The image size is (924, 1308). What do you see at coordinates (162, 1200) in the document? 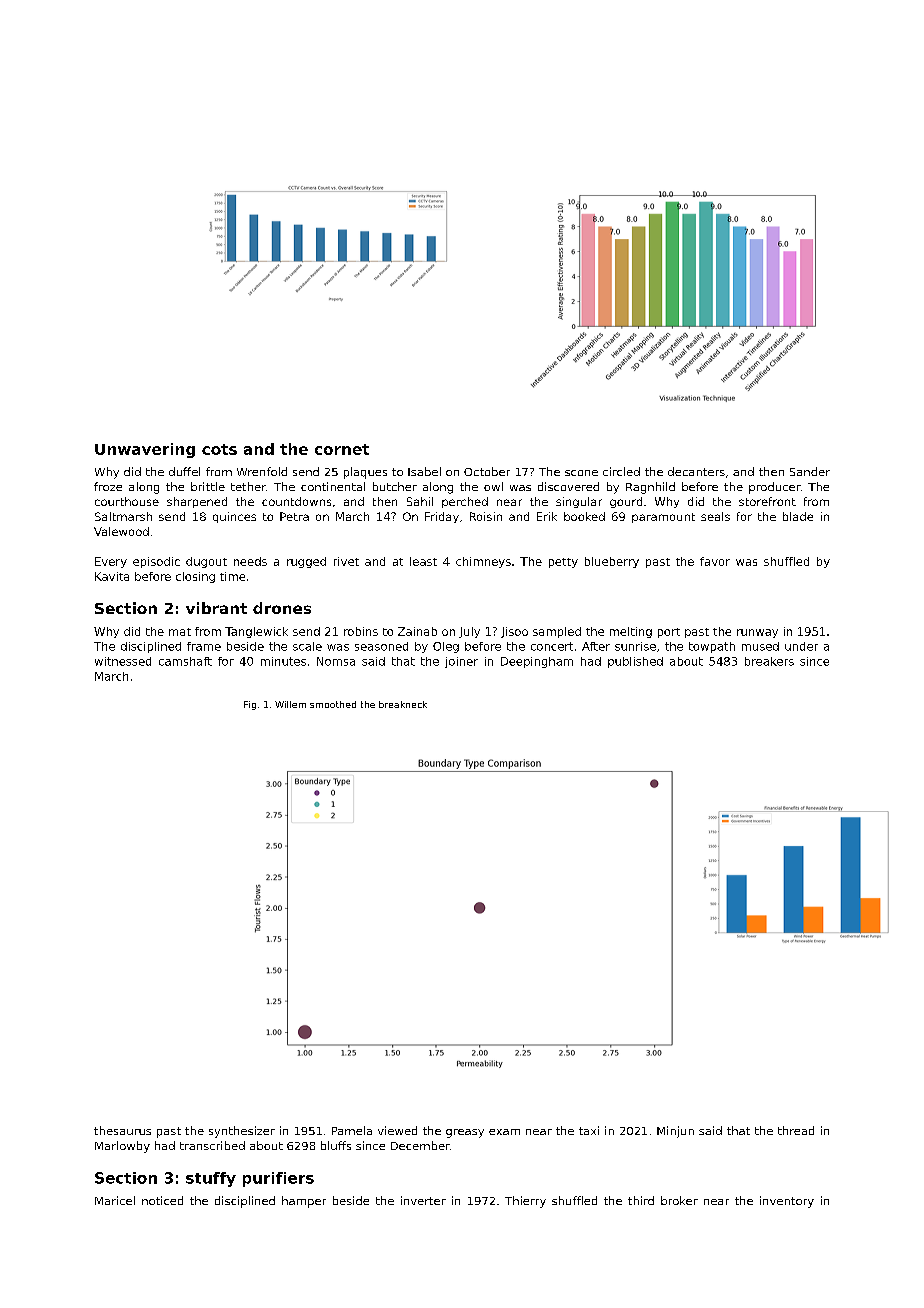
I see `noticed` at bounding box center [162, 1200].
